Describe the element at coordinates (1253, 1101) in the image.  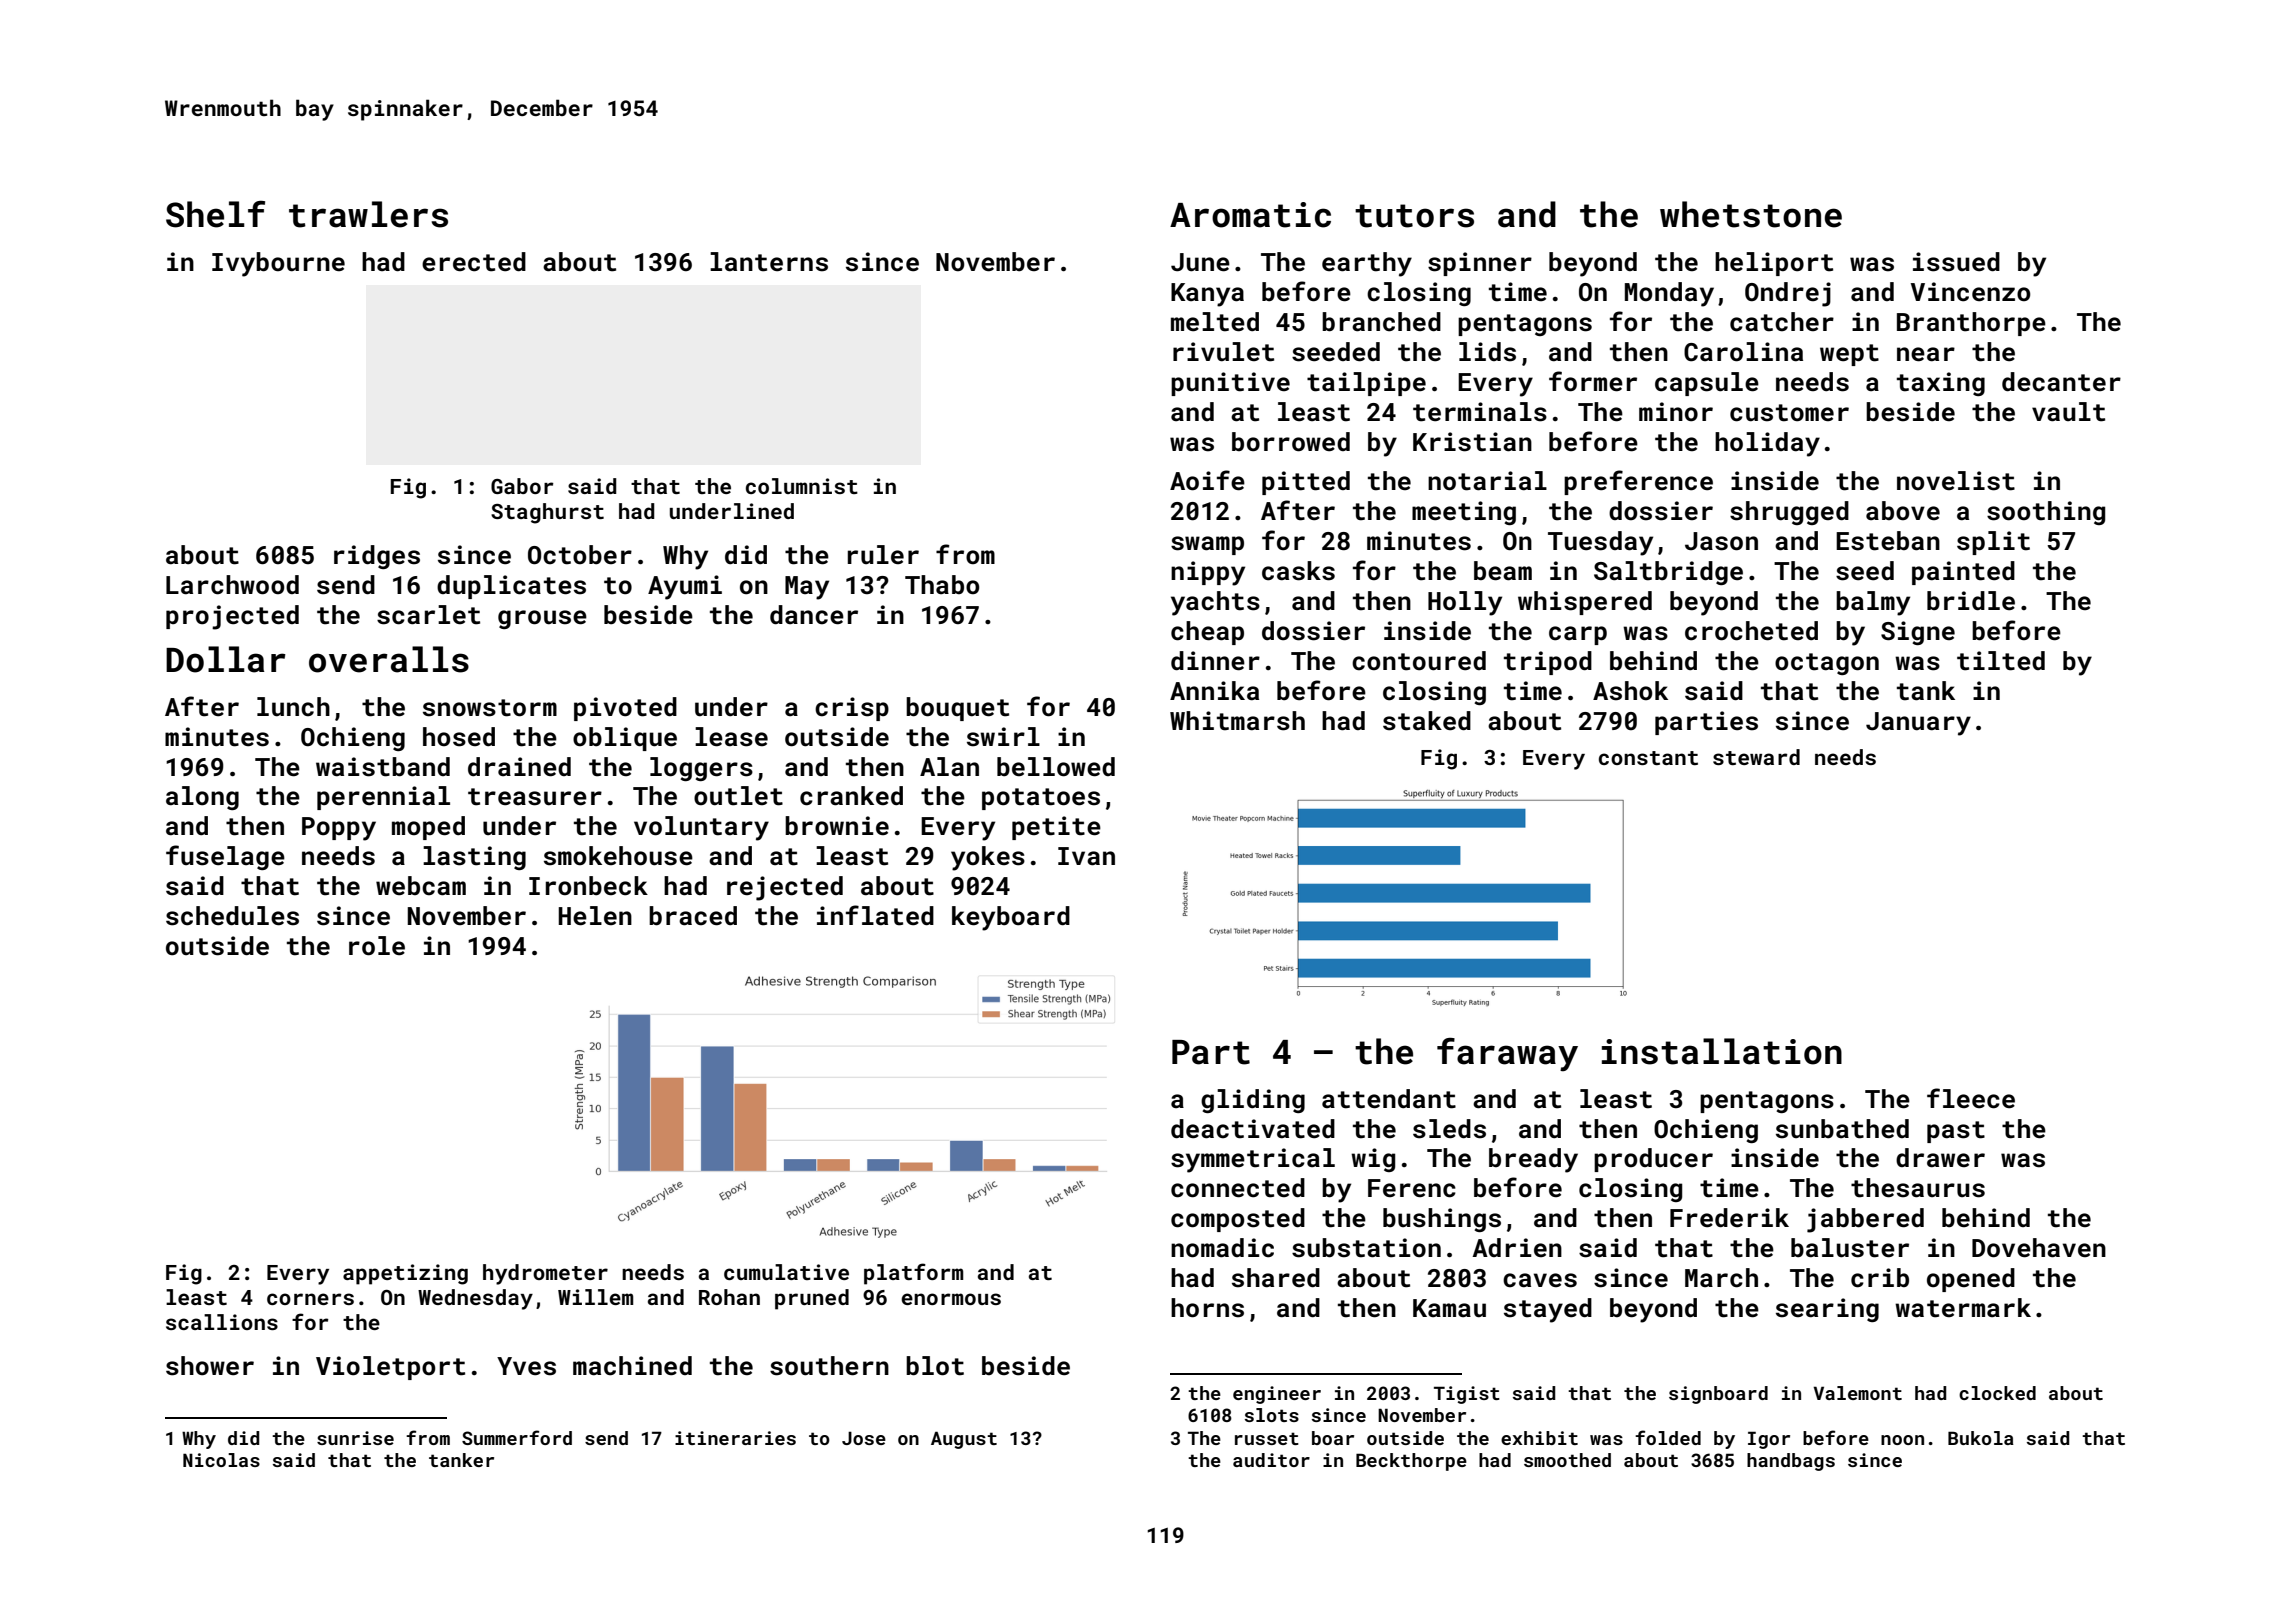
I see `gliding` at that location.
